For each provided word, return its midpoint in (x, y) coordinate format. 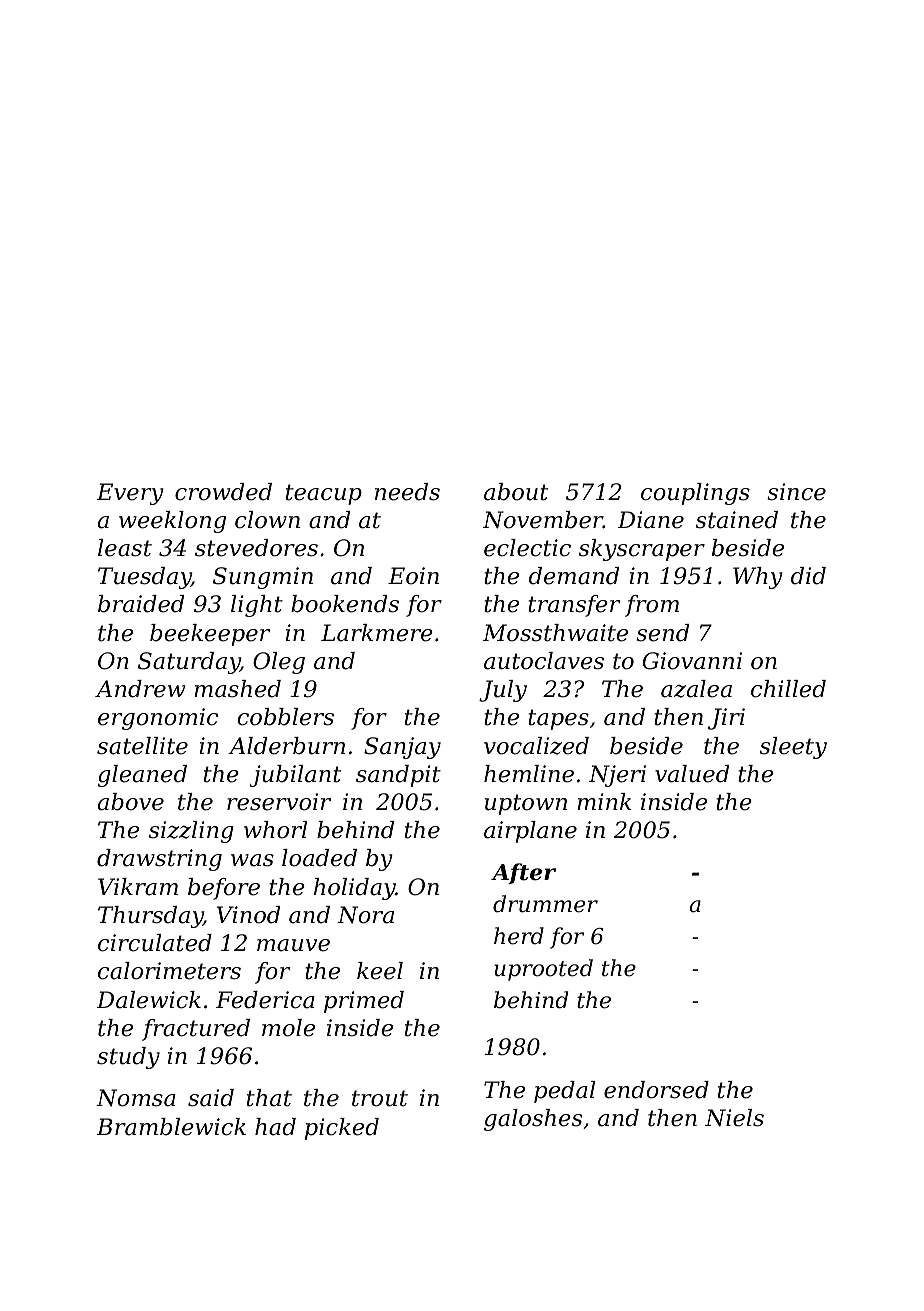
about (516, 492)
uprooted (543, 970)
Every (130, 494)
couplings (695, 494)
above (131, 802)
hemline (529, 774)
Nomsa (136, 1098)
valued (692, 774)
